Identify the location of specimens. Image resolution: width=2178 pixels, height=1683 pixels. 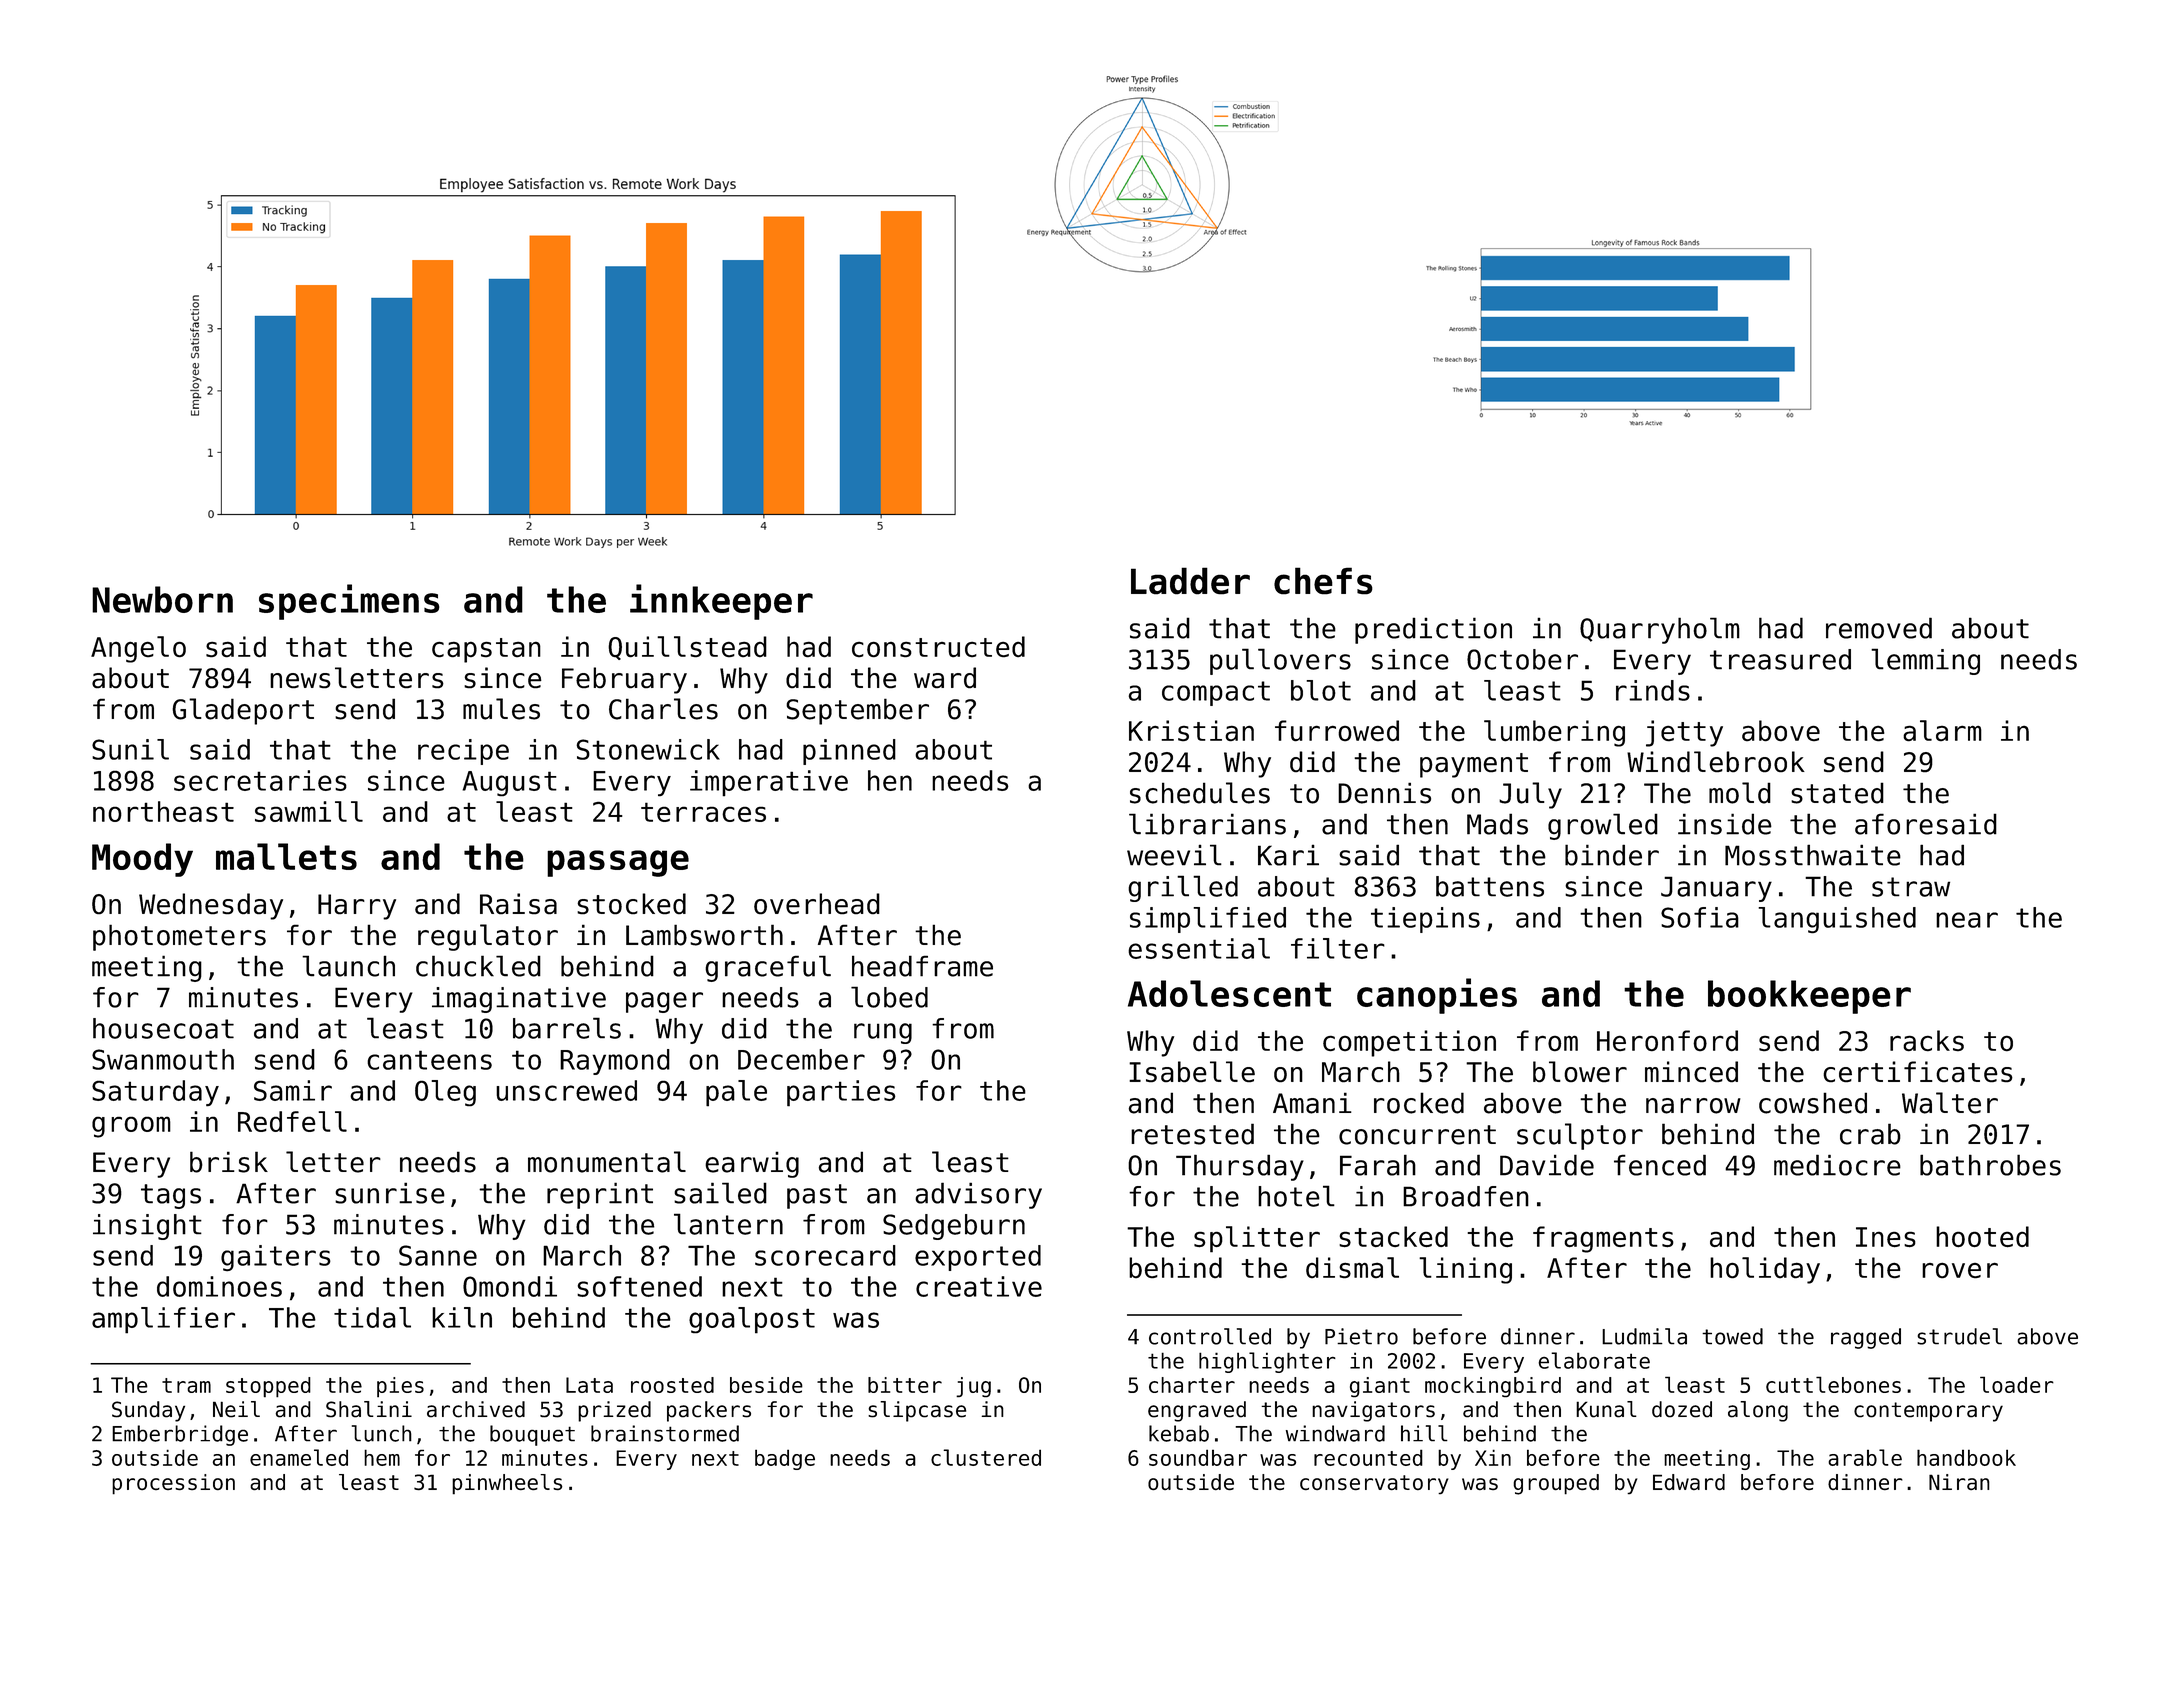
(349, 602).
